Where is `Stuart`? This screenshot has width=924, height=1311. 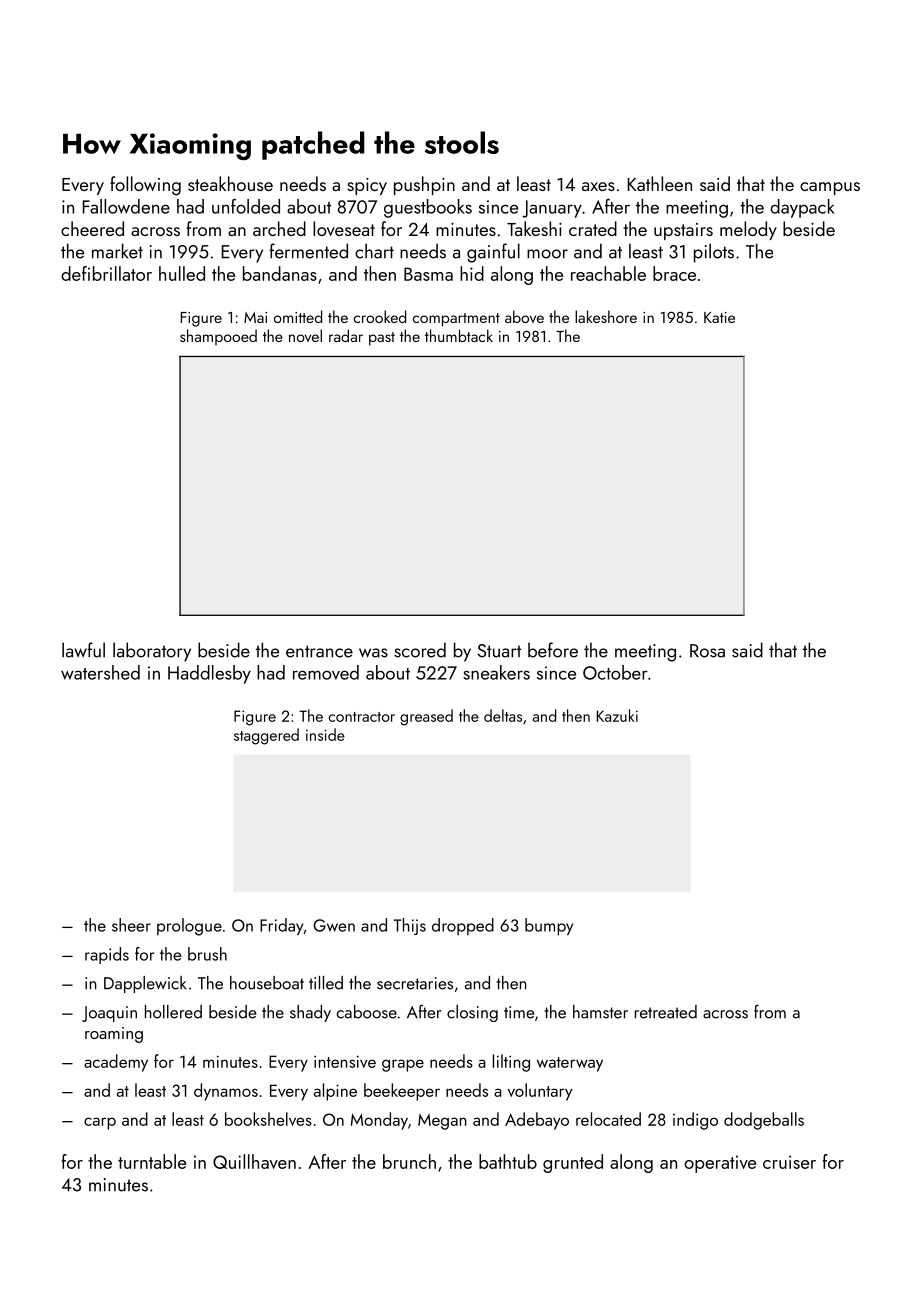
Stuart is located at coordinates (499, 651).
